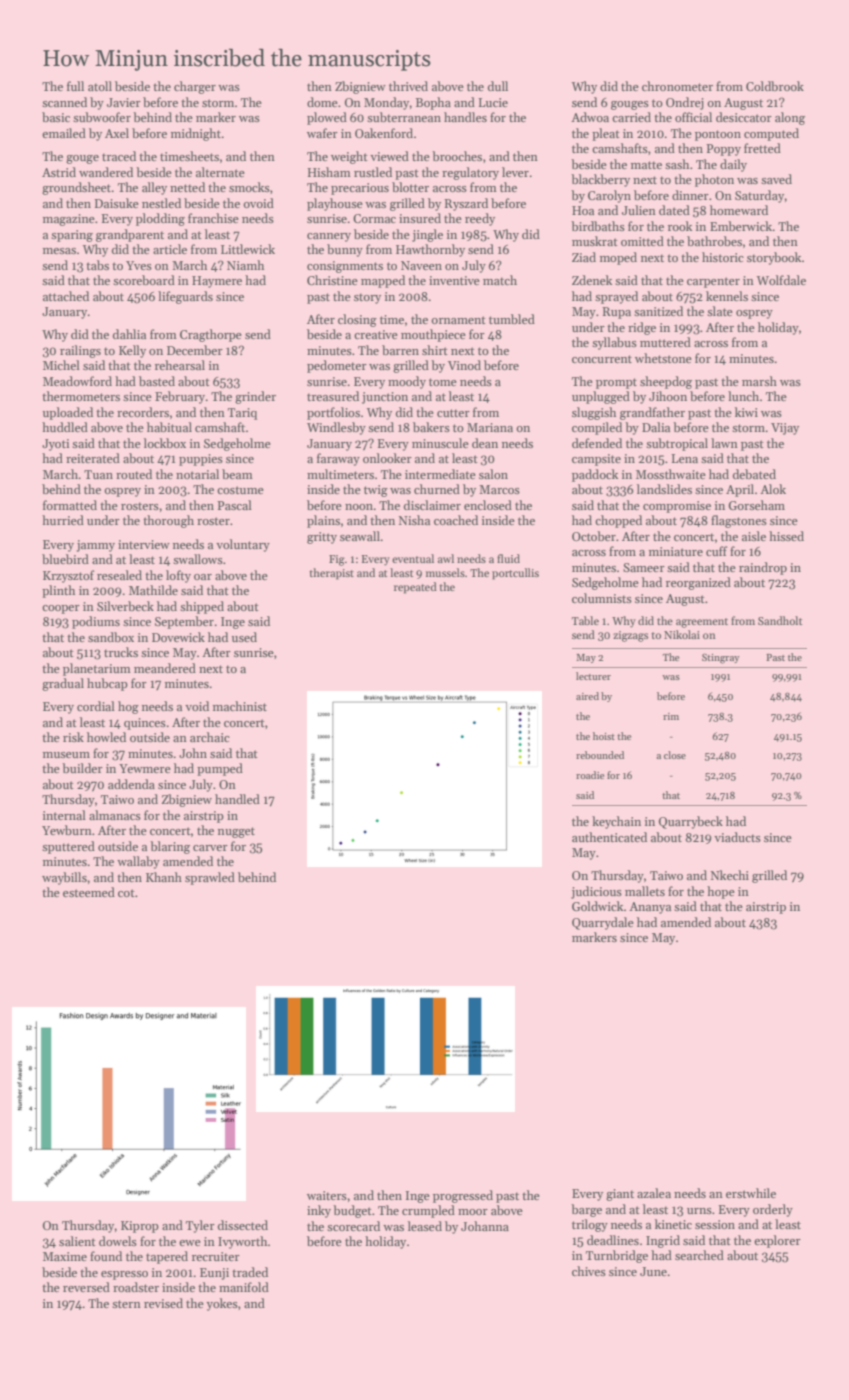 The height and width of the image is (1400, 849). Describe the element at coordinates (751, 1193) in the image. I see `erstwhile` at that location.
